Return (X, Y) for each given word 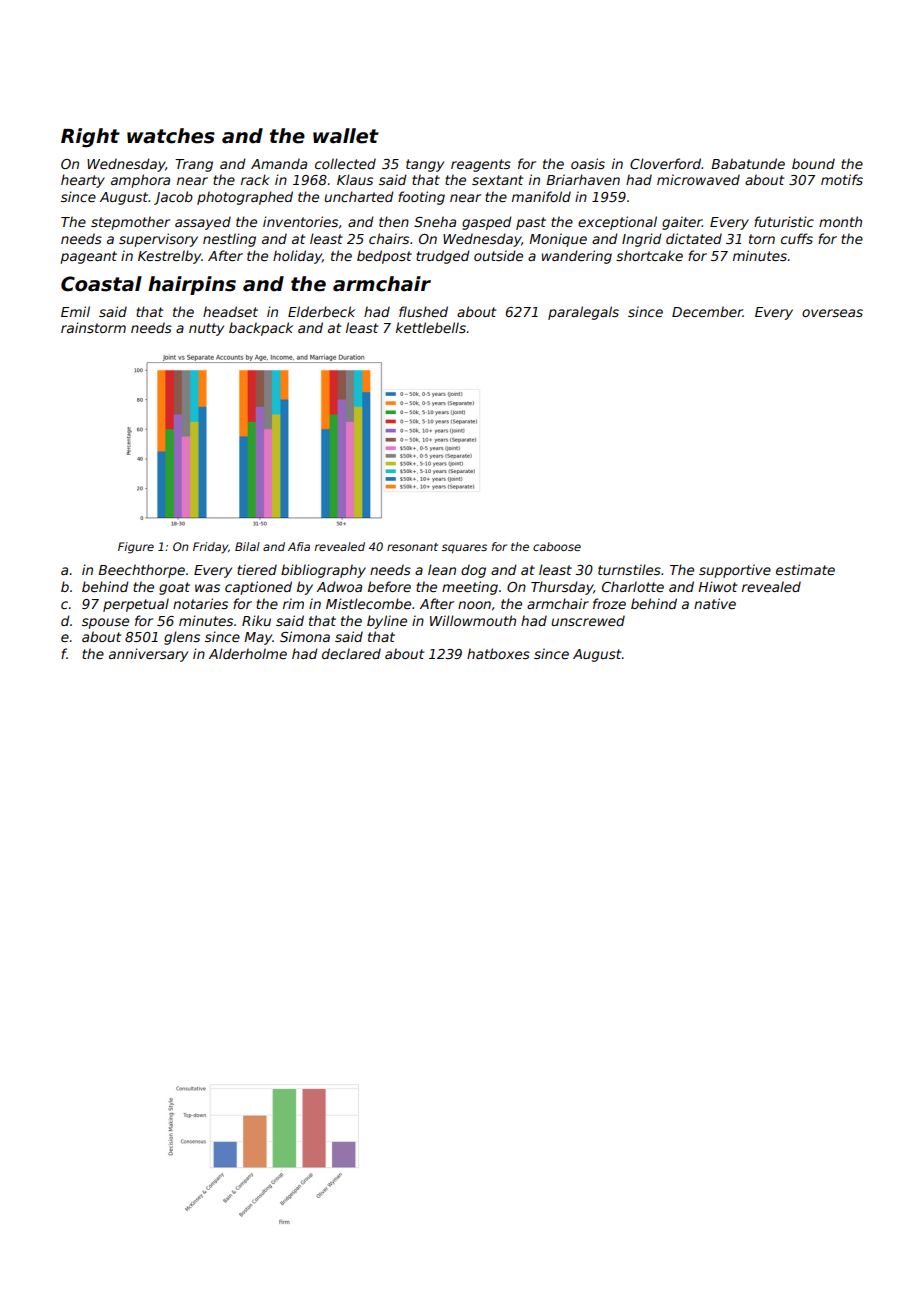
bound (813, 163)
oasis (588, 163)
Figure (136, 548)
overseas (832, 313)
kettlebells (431, 327)
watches (171, 136)
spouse (105, 623)
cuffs (797, 238)
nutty (206, 329)
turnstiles (629, 569)
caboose (557, 546)
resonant (412, 547)
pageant (88, 257)
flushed (423, 311)
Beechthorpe (141, 571)
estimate (805, 569)
